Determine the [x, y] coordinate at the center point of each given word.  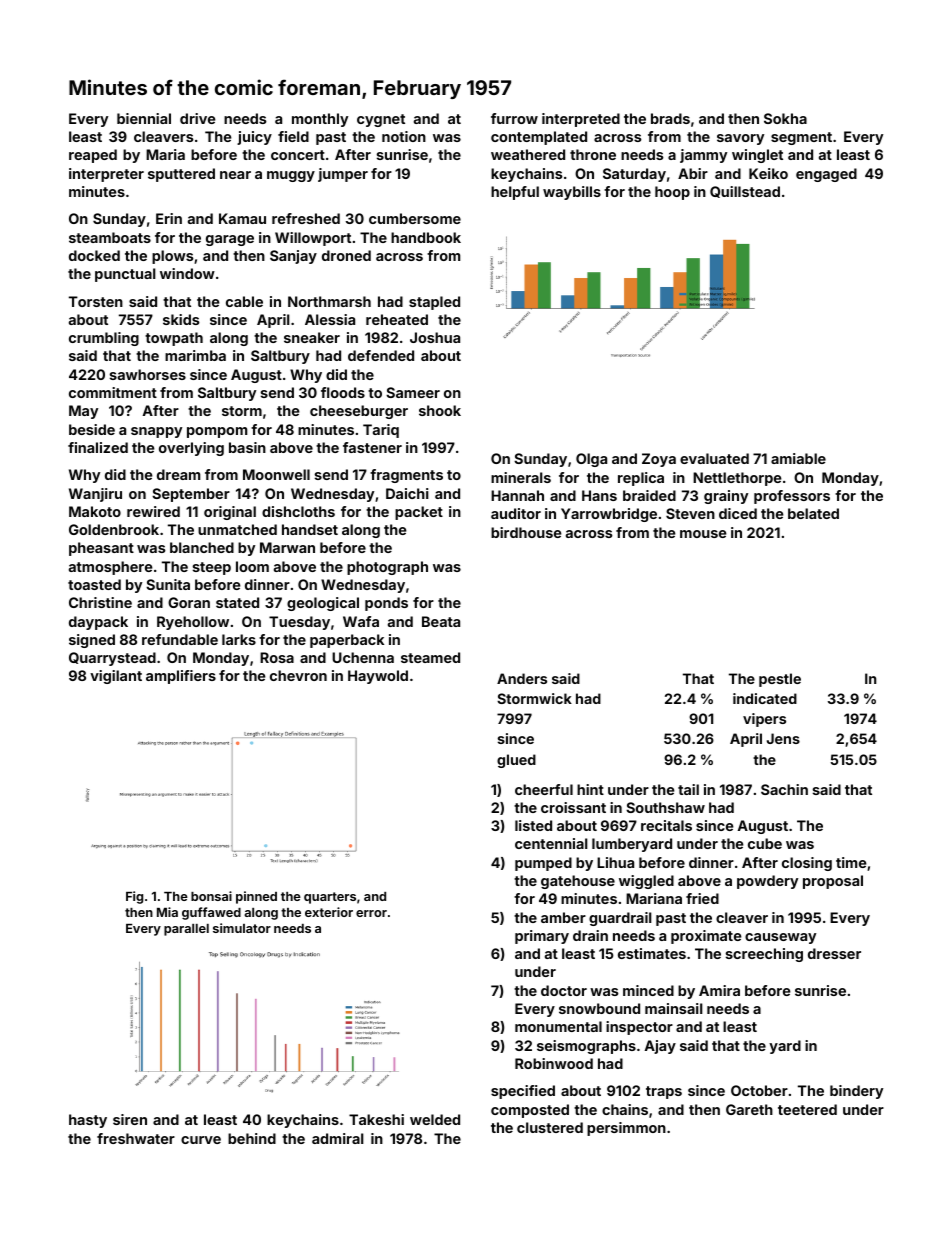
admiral [338, 1138]
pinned [256, 897]
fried [702, 898]
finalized [98, 447]
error [371, 913]
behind [252, 1138]
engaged [826, 175]
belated [813, 513]
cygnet [381, 120]
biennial [144, 118]
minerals [521, 477]
